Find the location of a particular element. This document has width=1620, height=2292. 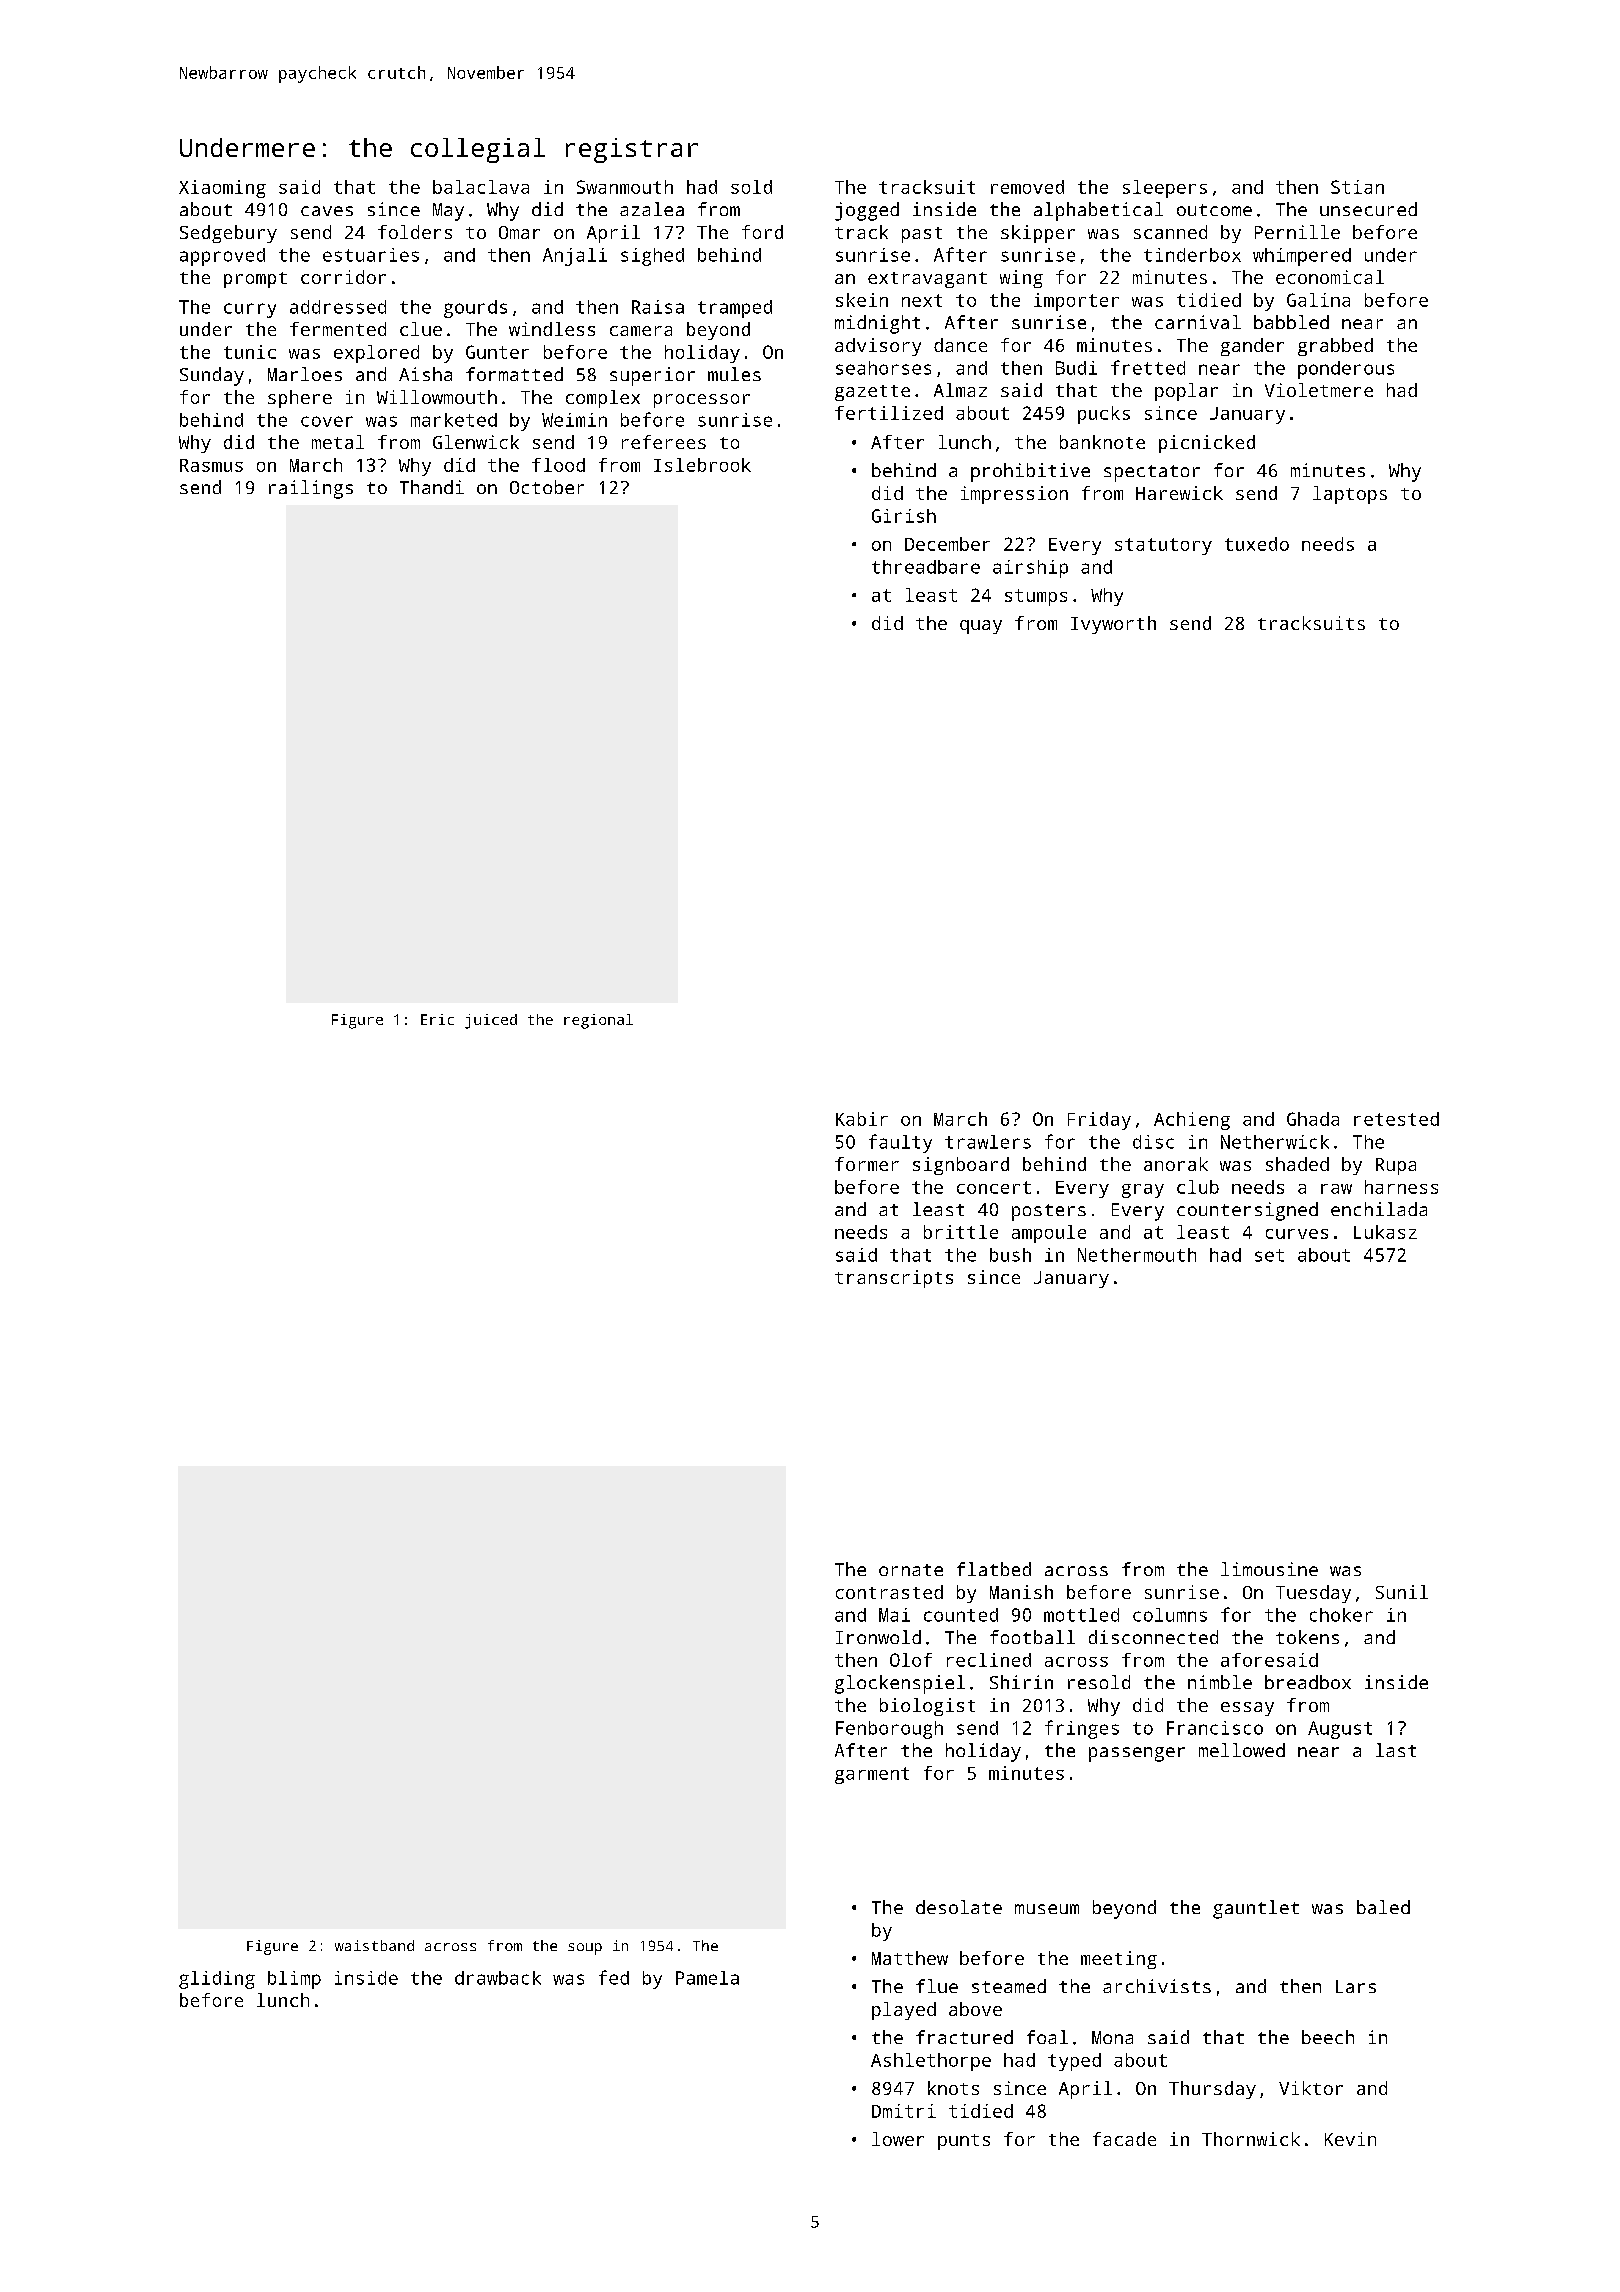

Xiaoming is located at coordinates (222, 189).
